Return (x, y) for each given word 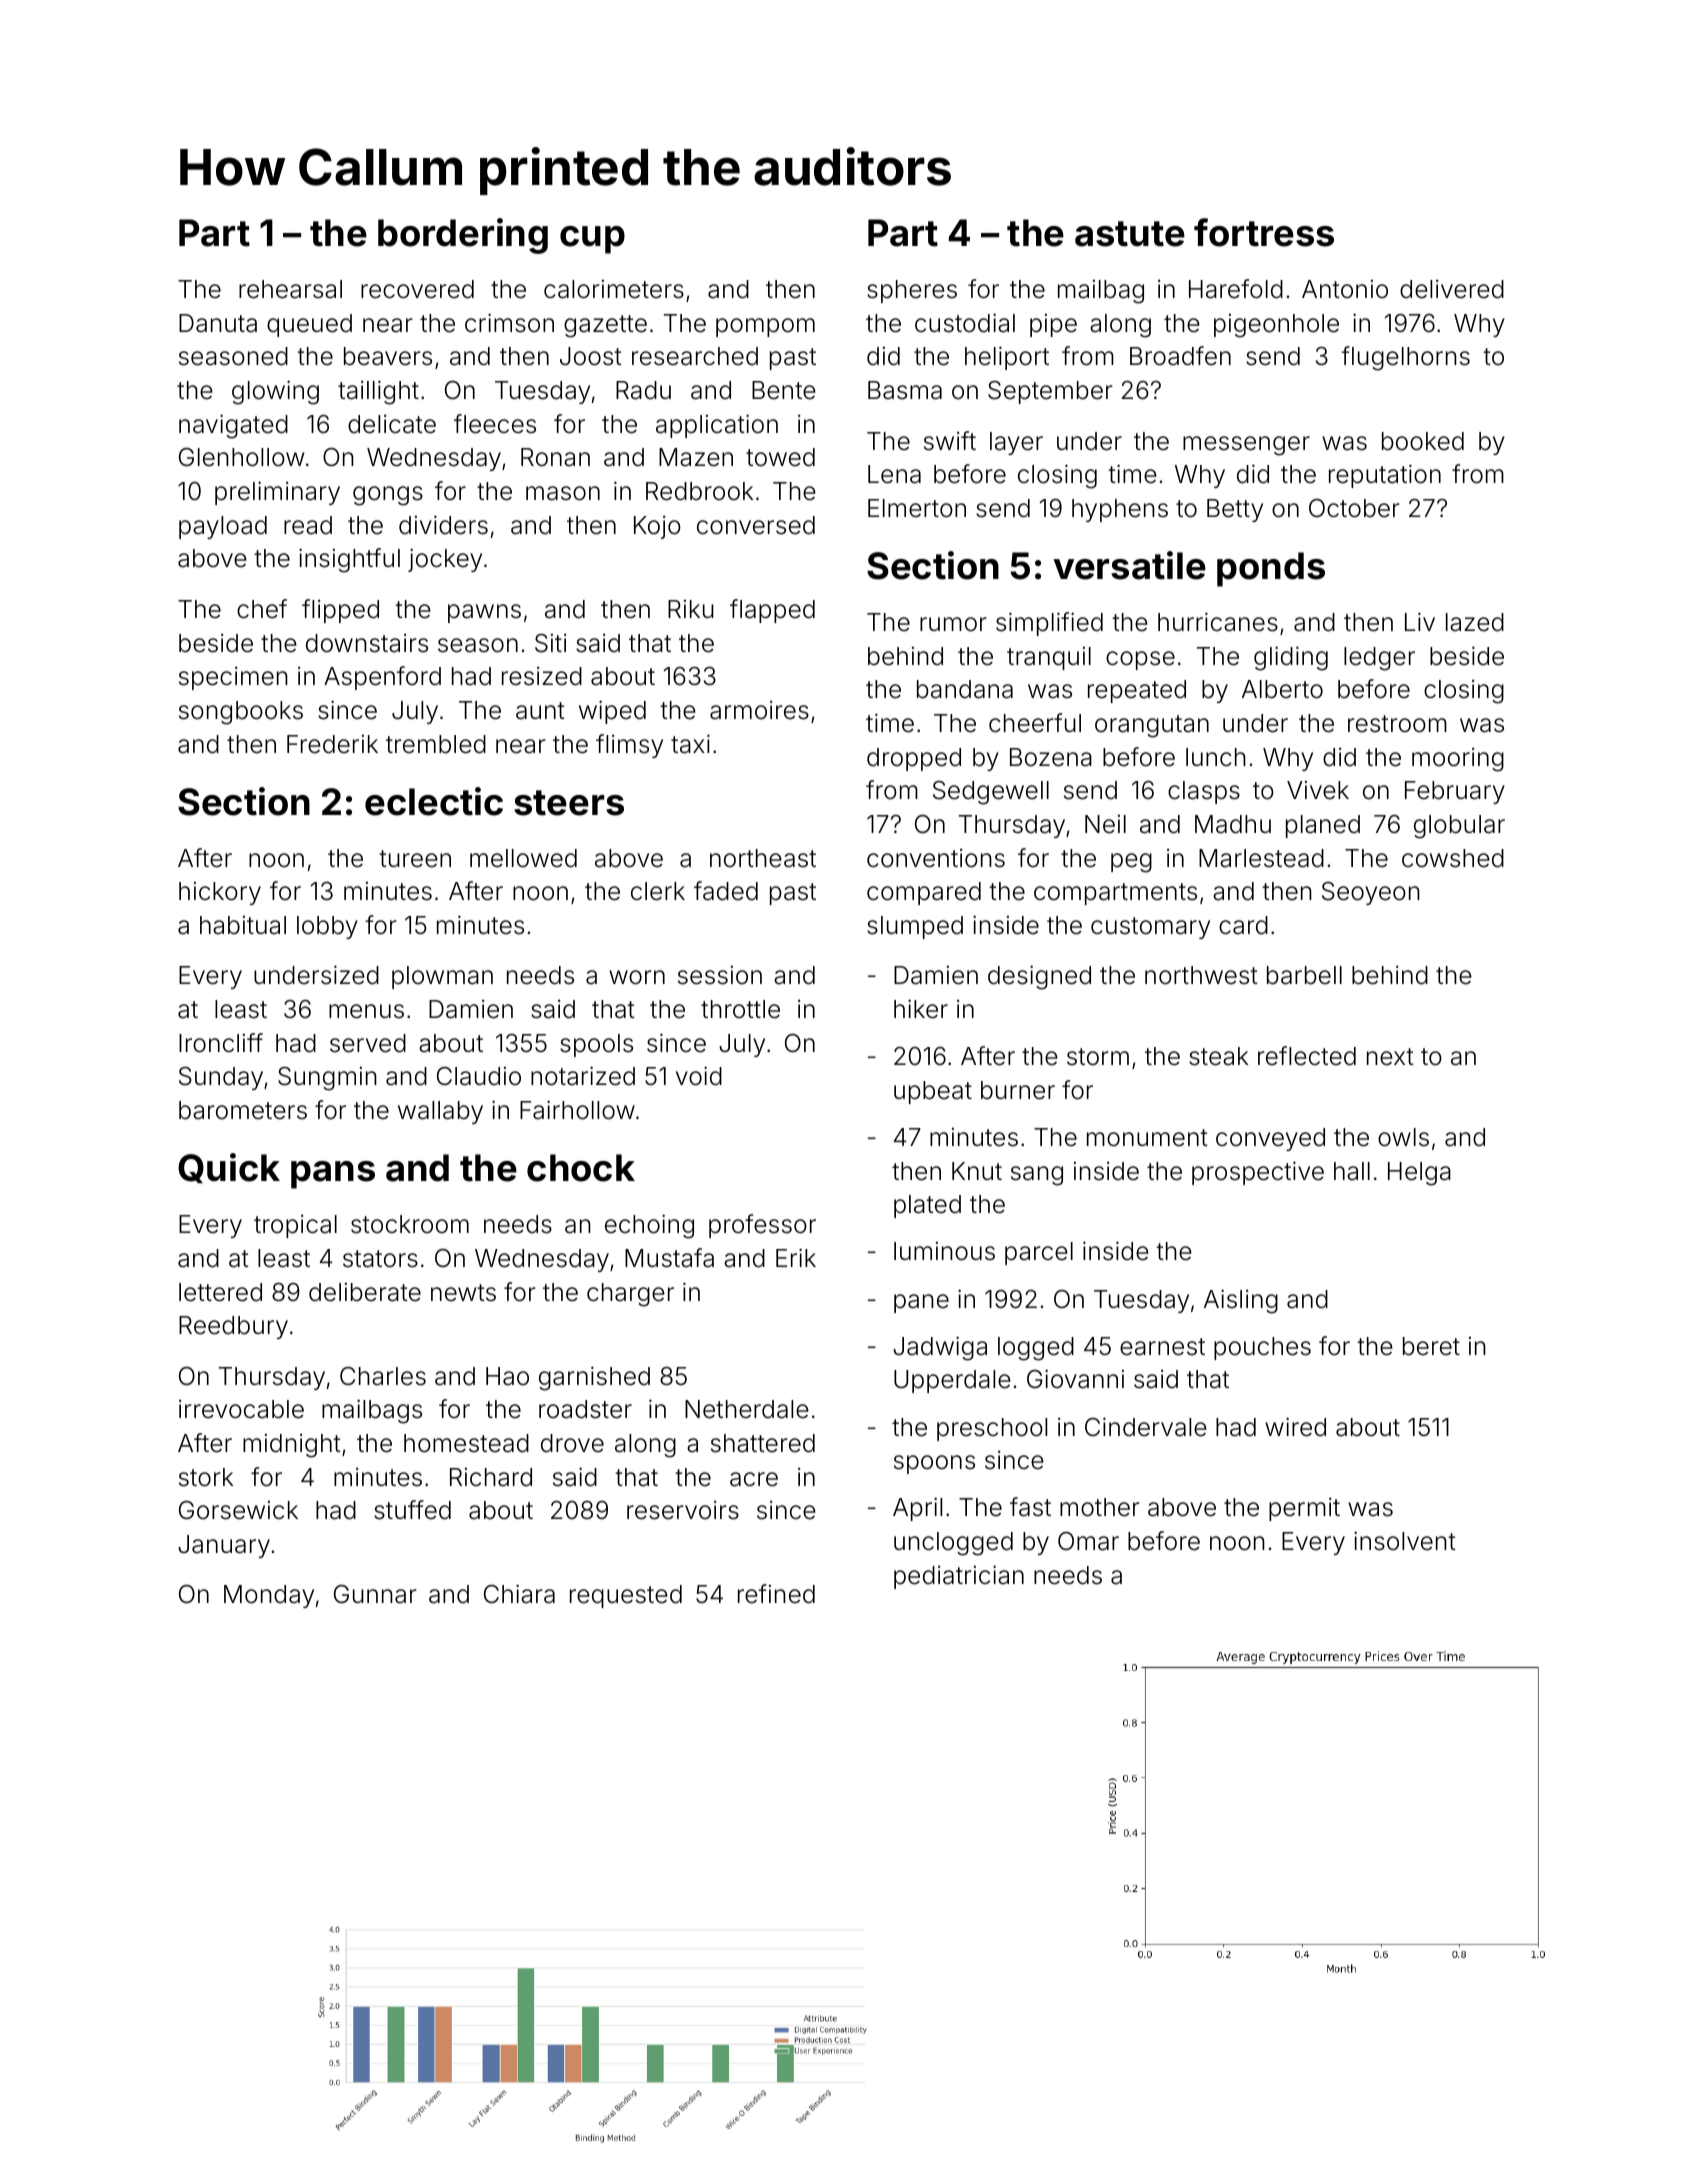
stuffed (412, 1510)
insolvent (1405, 1541)
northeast (763, 858)
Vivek (1318, 790)
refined (776, 1594)
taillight (378, 392)
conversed (756, 525)
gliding (1291, 658)
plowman (442, 977)
